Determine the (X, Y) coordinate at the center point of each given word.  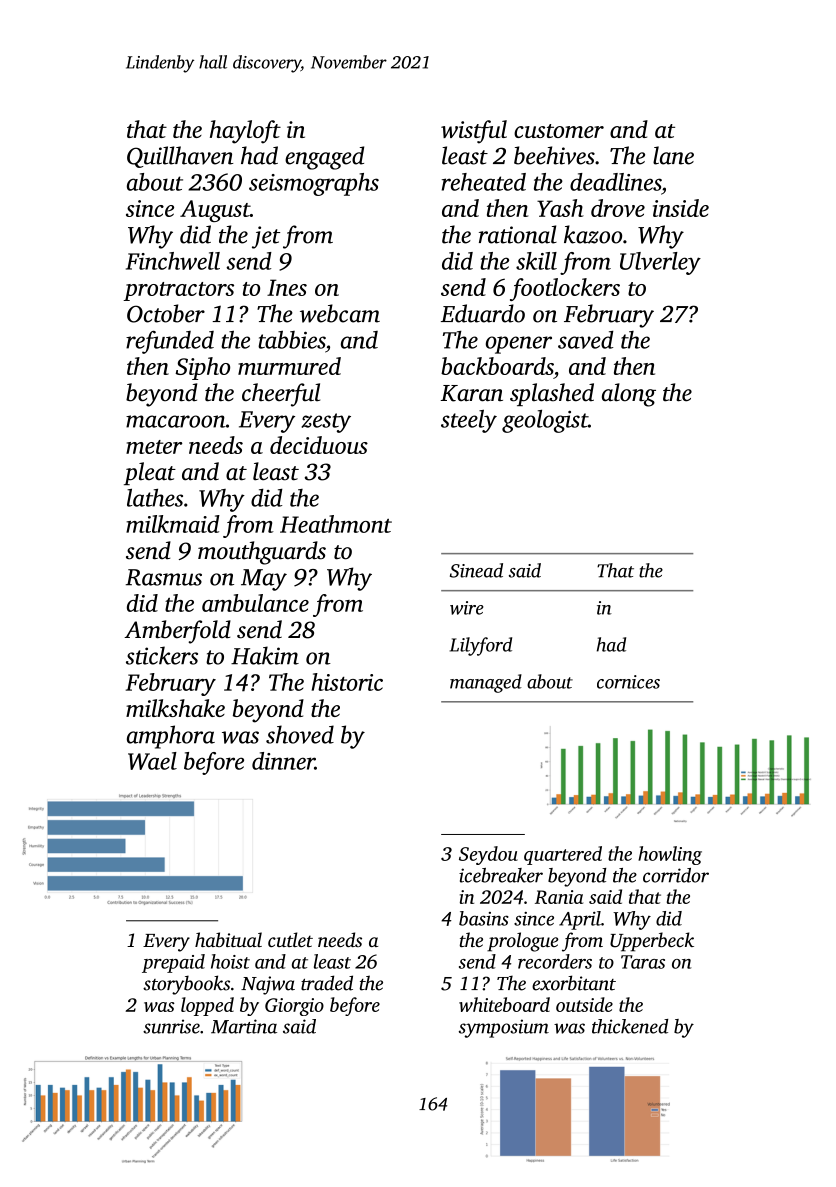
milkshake (175, 708)
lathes (155, 497)
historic (347, 682)
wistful (474, 132)
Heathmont (336, 524)
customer (559, 131)
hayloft (245, 132)
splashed (552, 394)
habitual (228, 939)
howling (670, 855)
